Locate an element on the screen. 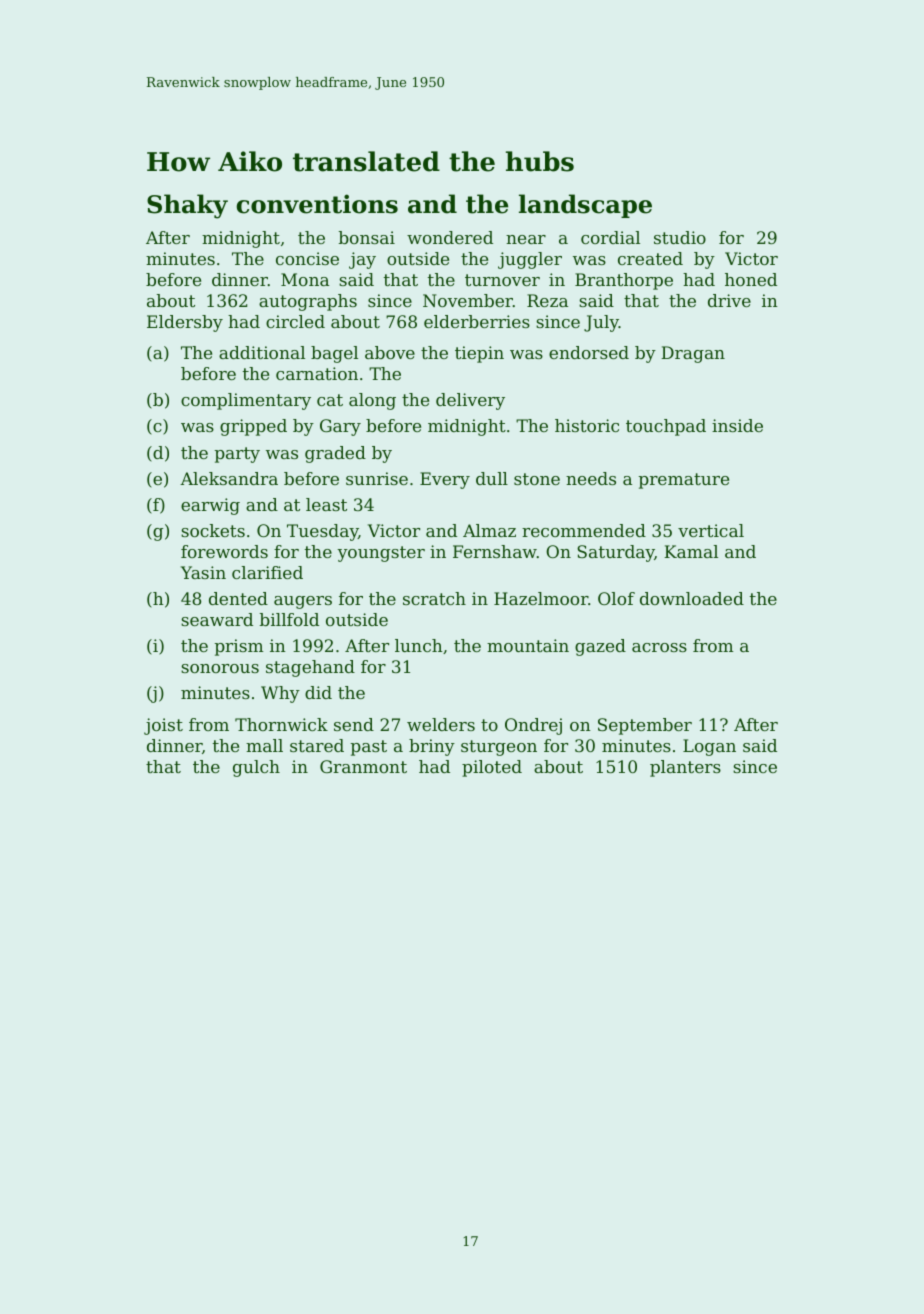  delivery is located at coordinates (470, 401).
